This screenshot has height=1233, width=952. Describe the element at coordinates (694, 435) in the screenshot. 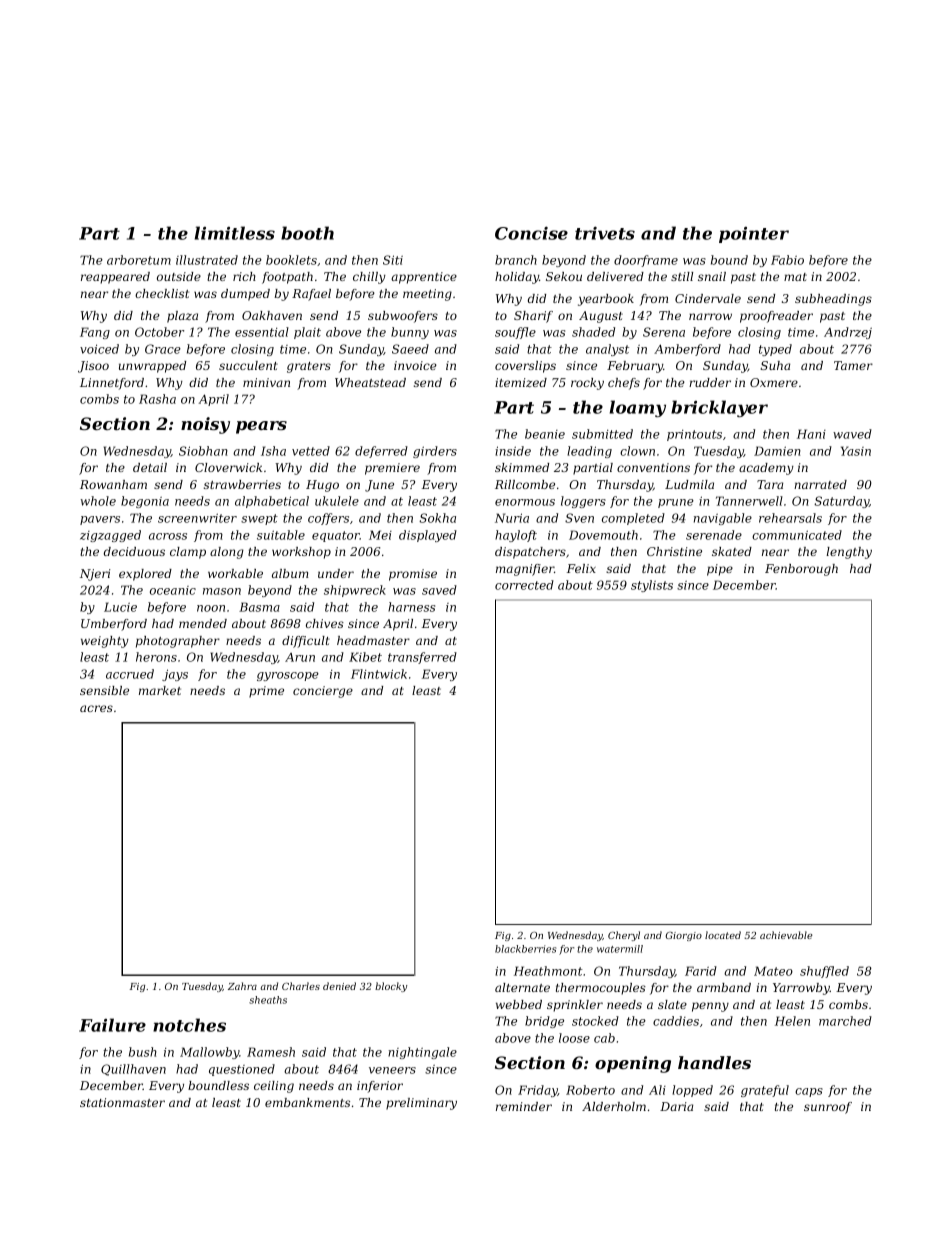

I see `printouts` at that location.
